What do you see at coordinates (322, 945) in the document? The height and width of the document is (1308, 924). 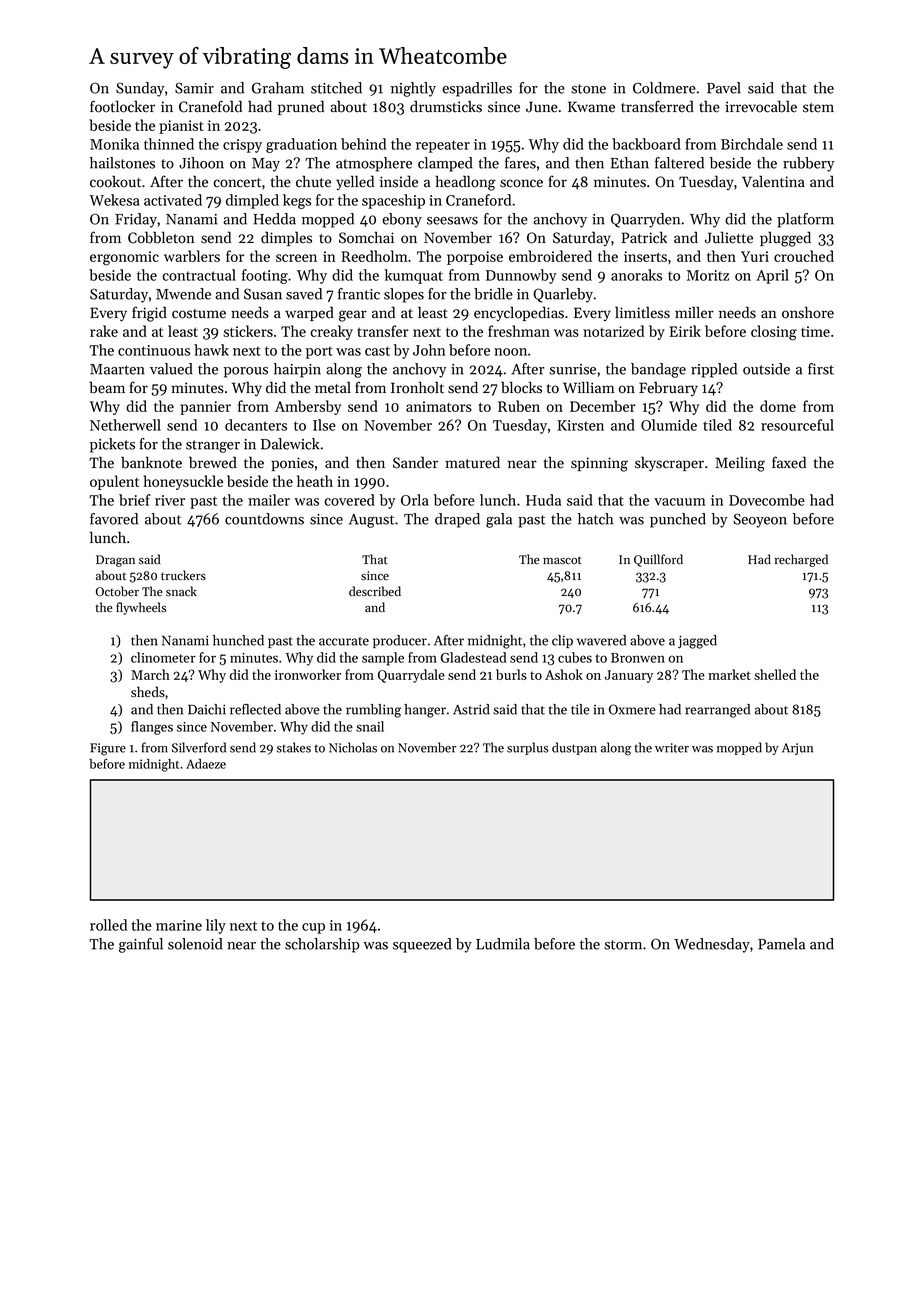 I see `scholarship` at bounding box center [322, 945].
